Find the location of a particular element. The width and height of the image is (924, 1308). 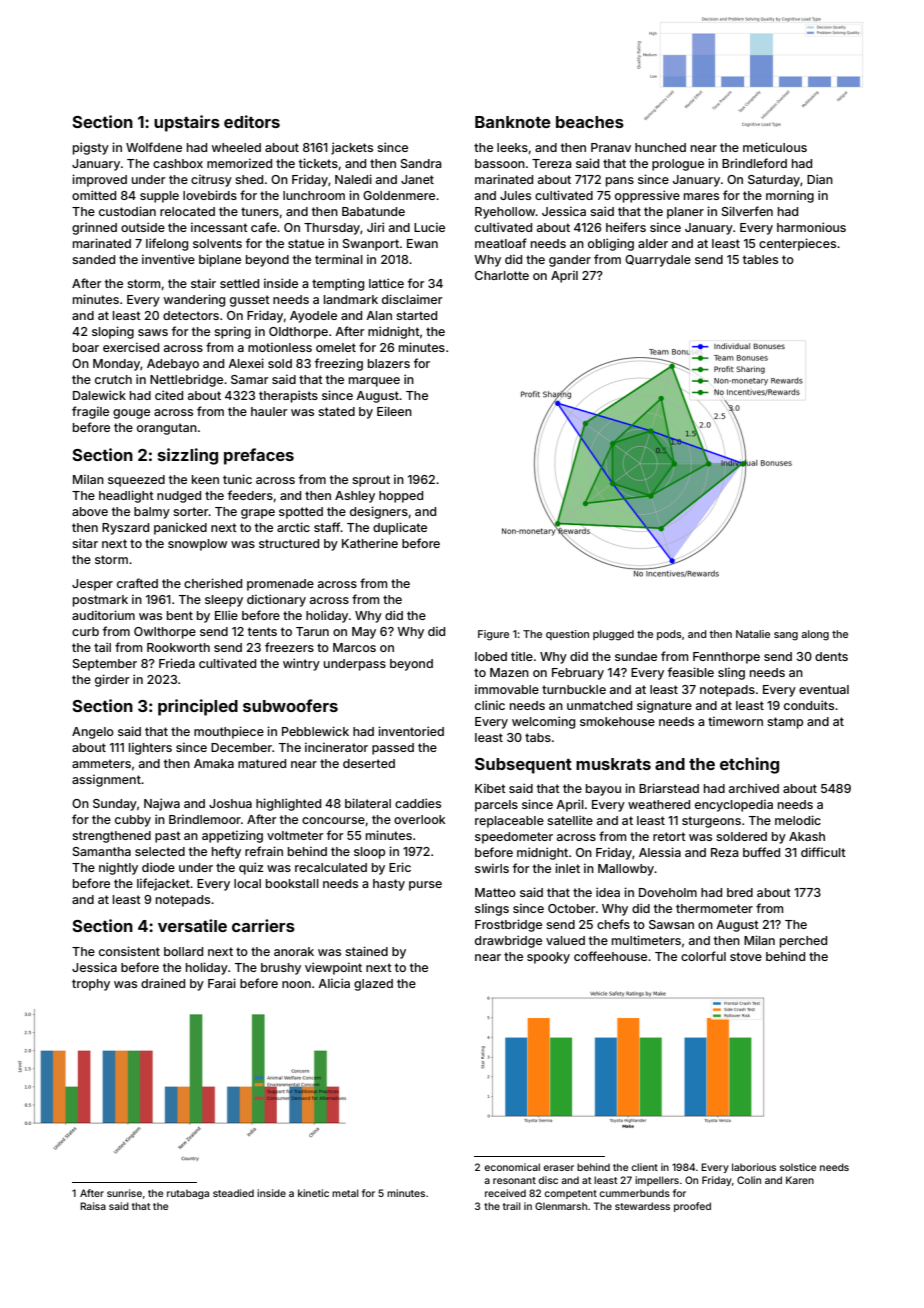

versatile is located at coordinates (192, 925).
